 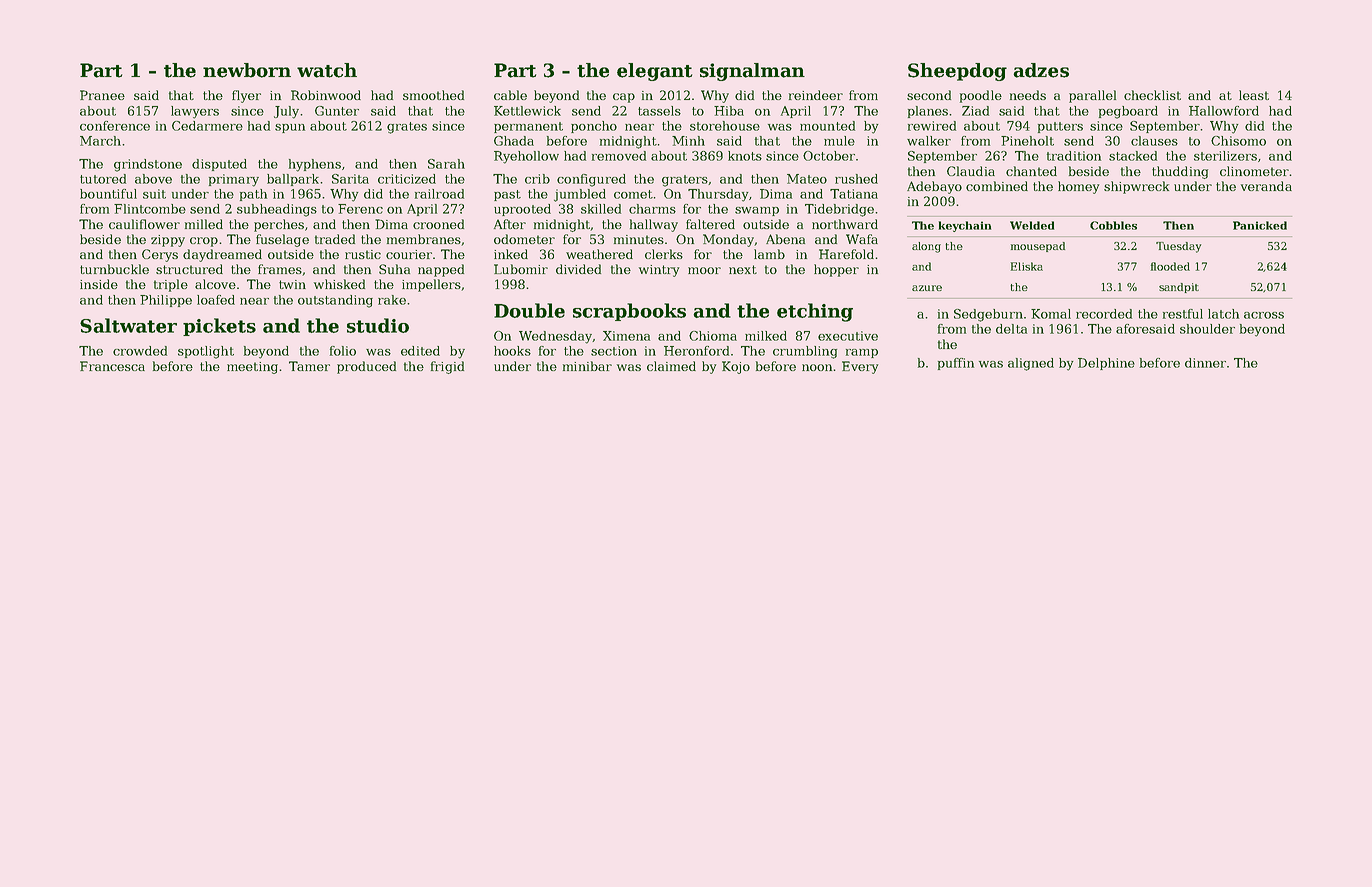 What do you see at coordinates (1032, 225) in the screenshot?
I see `Welded` at bounding box center [1032, 225].
